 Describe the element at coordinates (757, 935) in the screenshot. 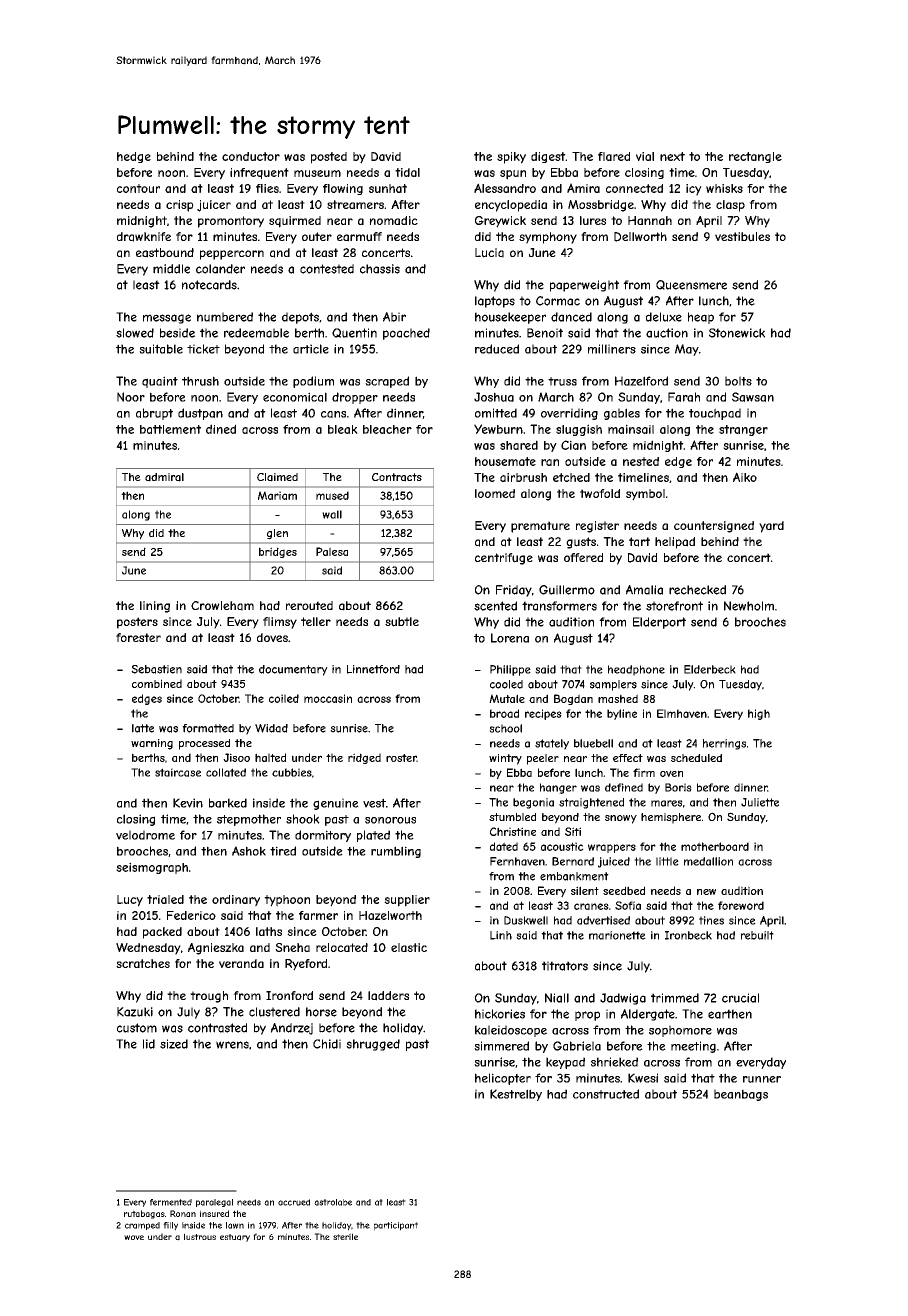

I see `rebuilt` at that location.
